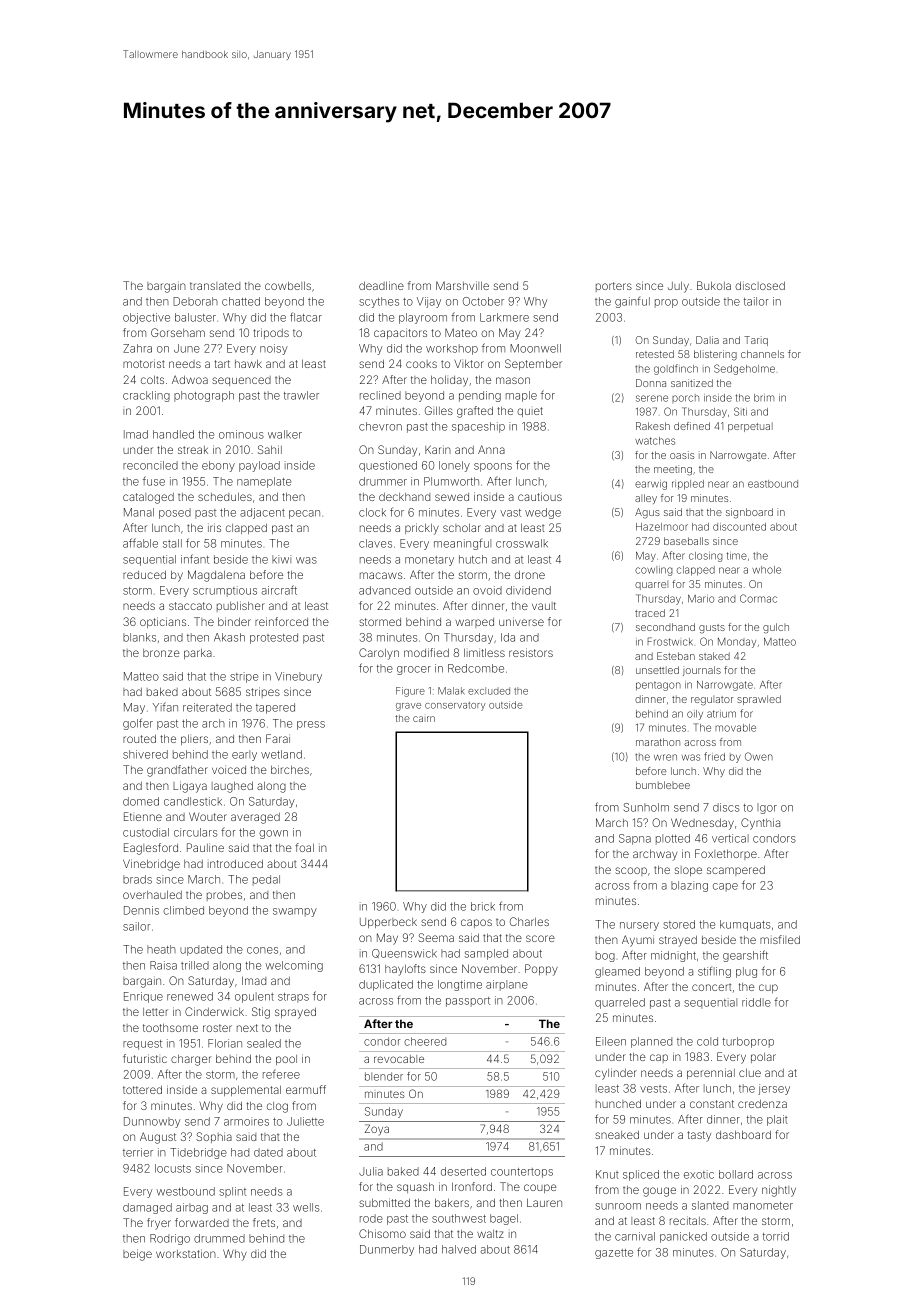 Image resolution: width=924 pixels, height=1308 pixels. What do you see at coordinates (219, 1238) in the page?
I see `drummed` at bounding box center [219, 1238].
